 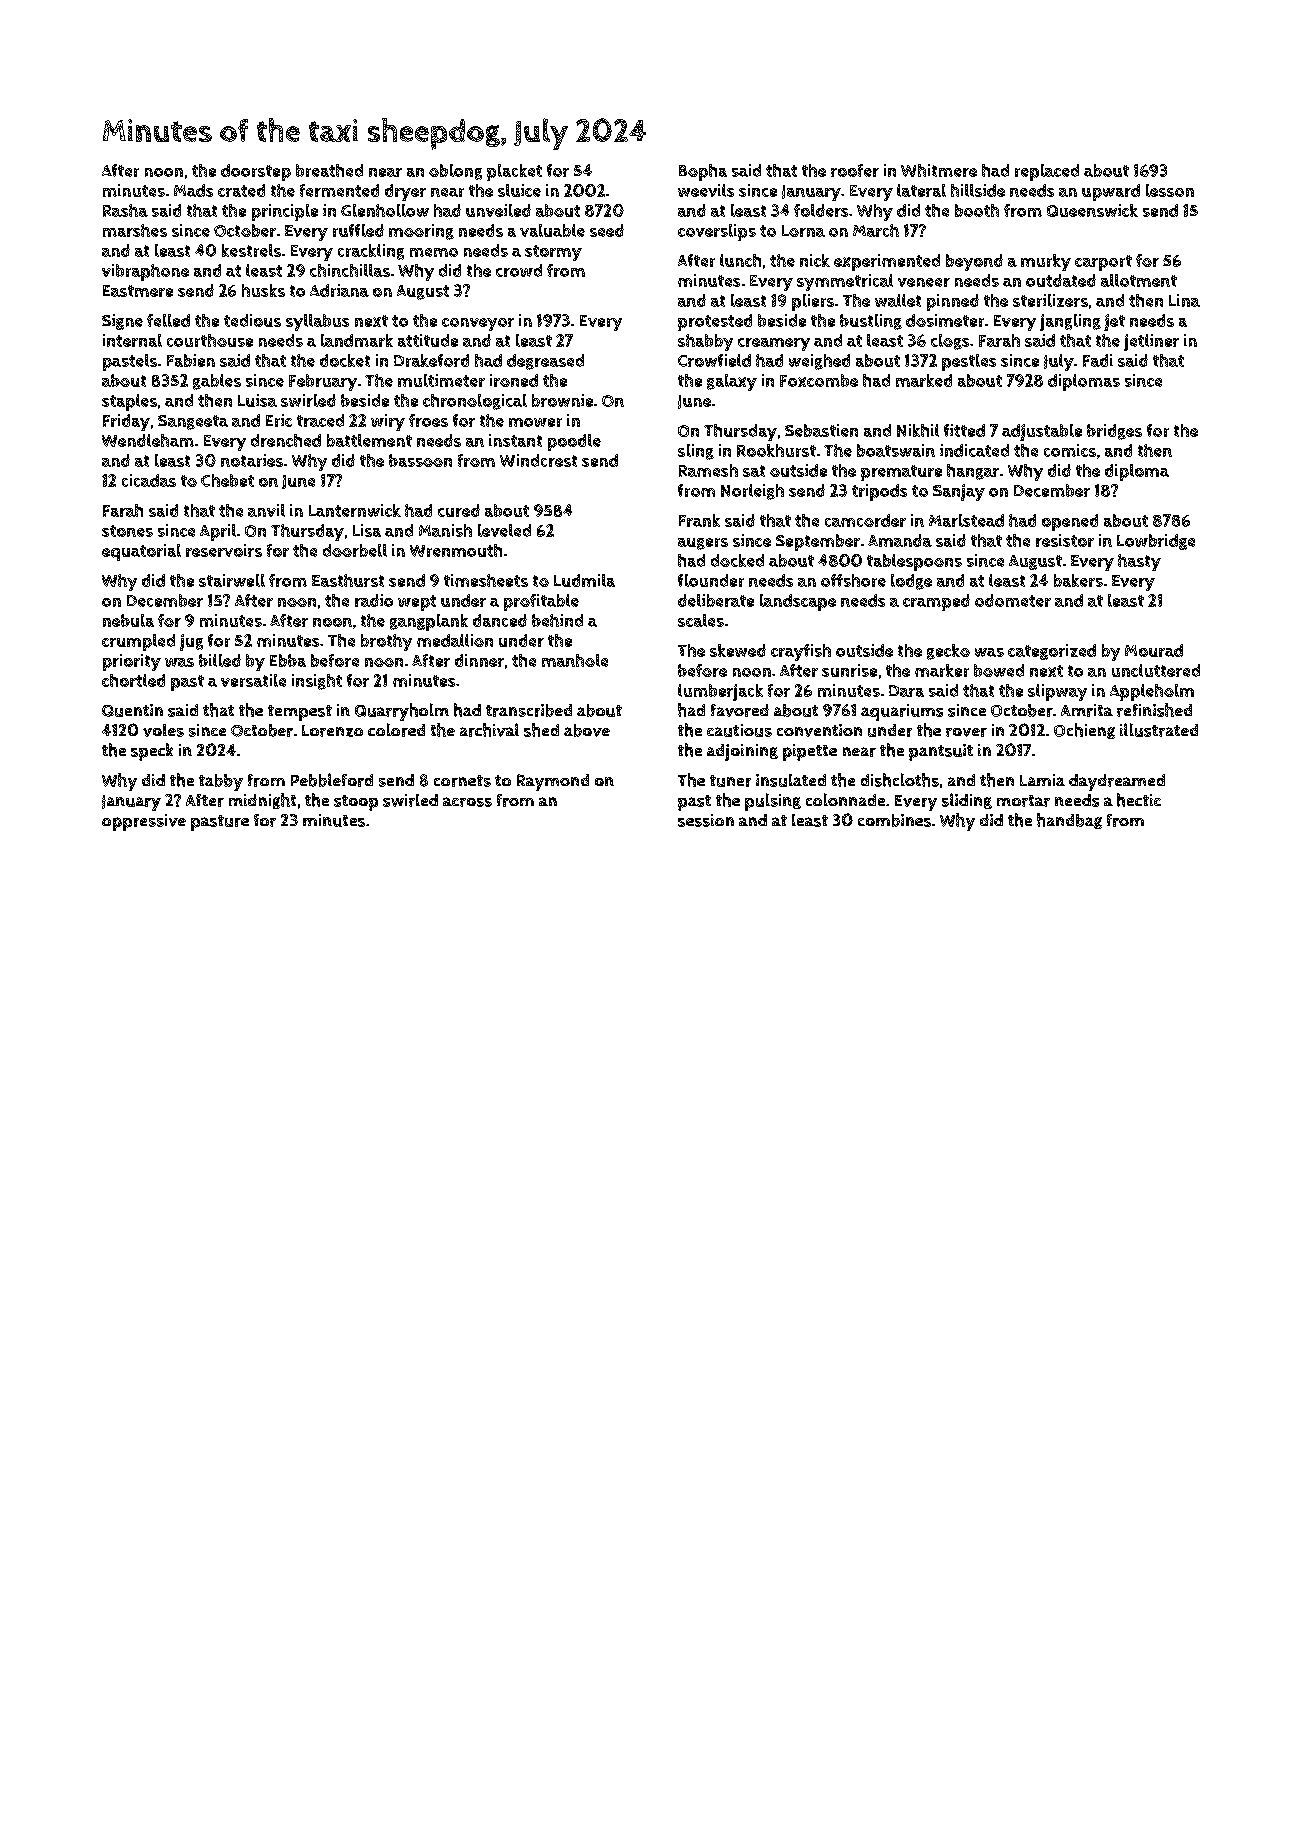 I want to click on uncluttered, so click(x=1156, y=670).
